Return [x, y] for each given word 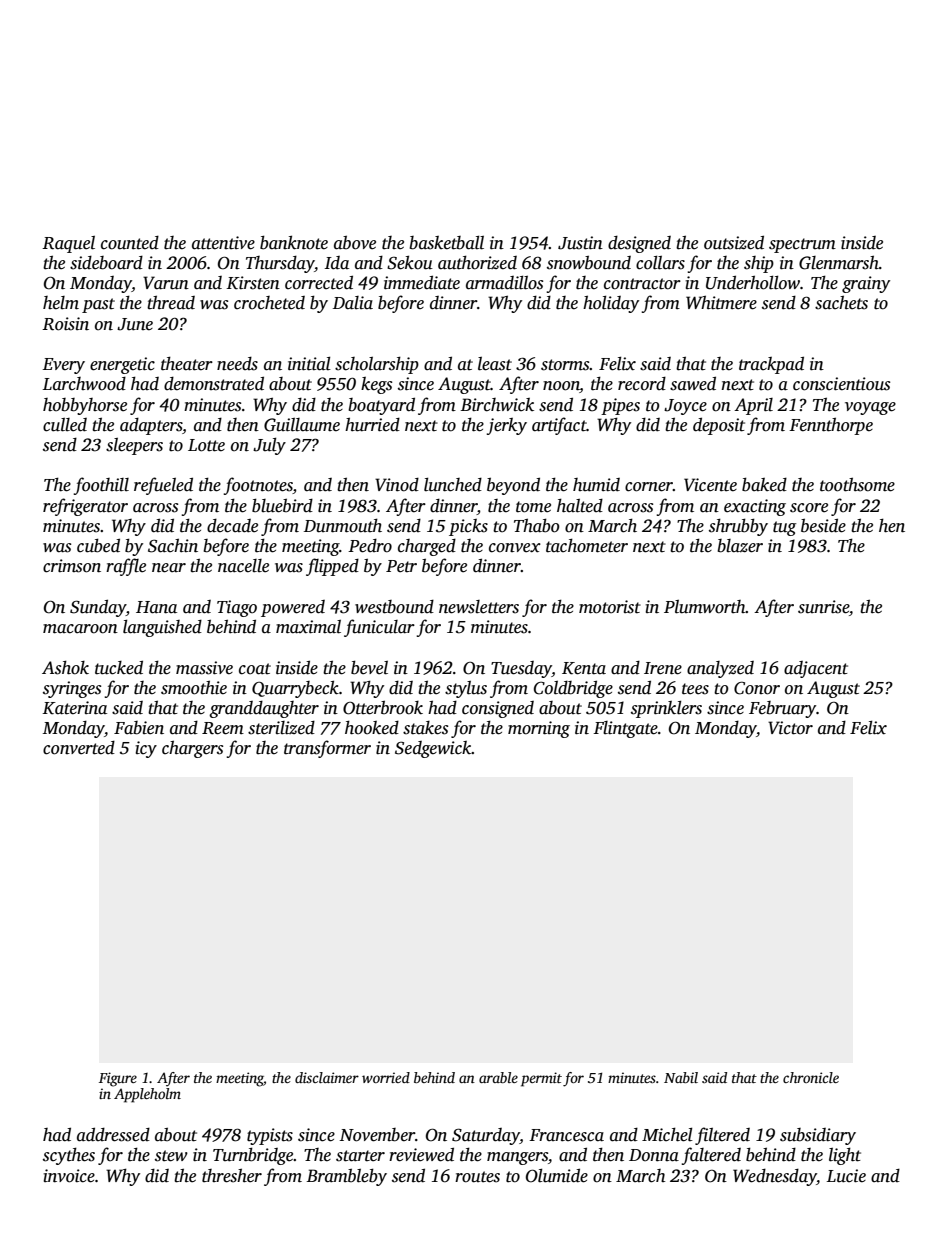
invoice [69, 1176]
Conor [757, 688]
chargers [192, 749]
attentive [223, 243]
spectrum [802, 245]
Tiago [237, 608]
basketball [446, 242]
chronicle [811, 1077]
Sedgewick [433, 749]
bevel [369, 667]
